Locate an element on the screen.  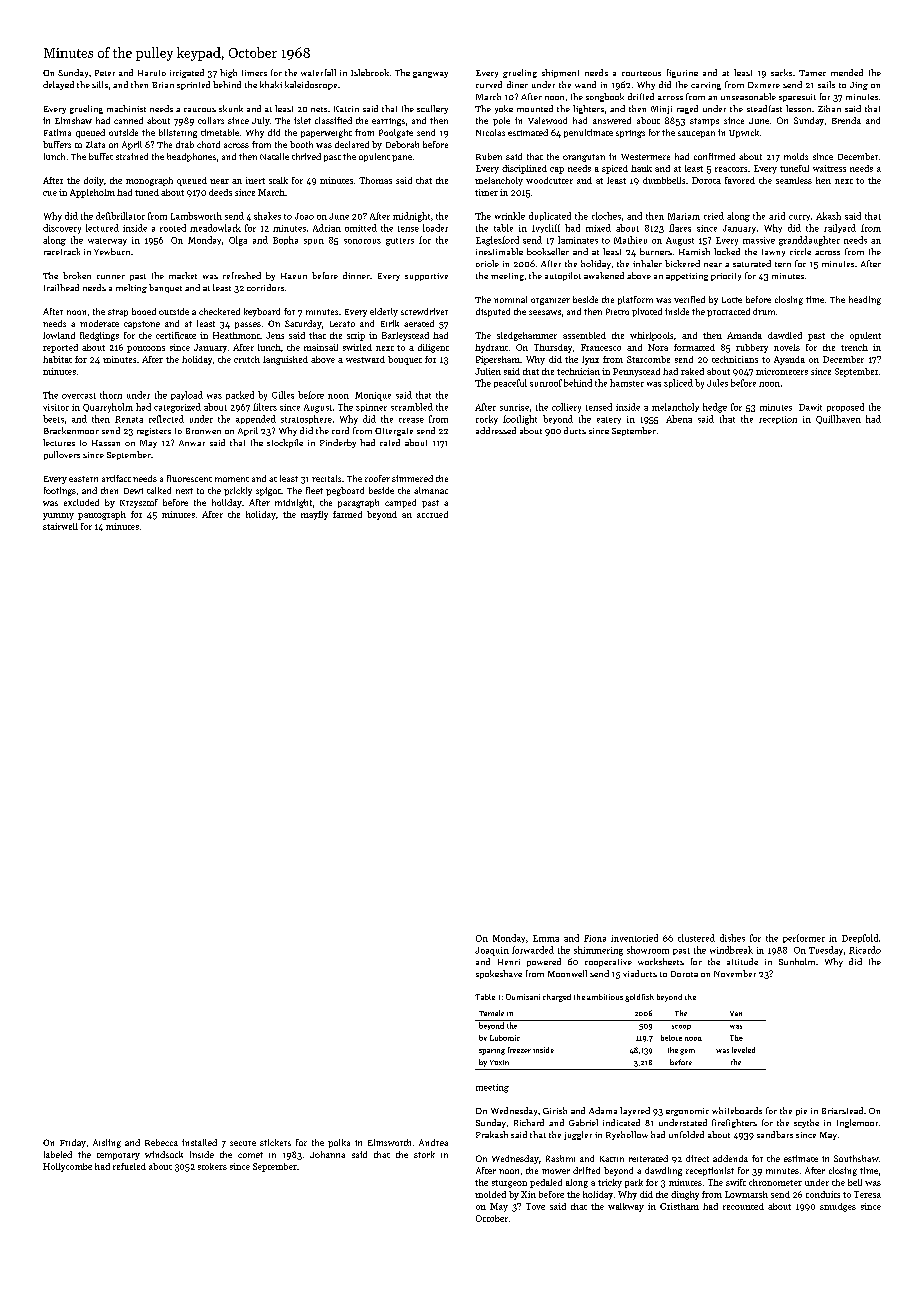
Joaquin is located at coordinates (492, 951).
